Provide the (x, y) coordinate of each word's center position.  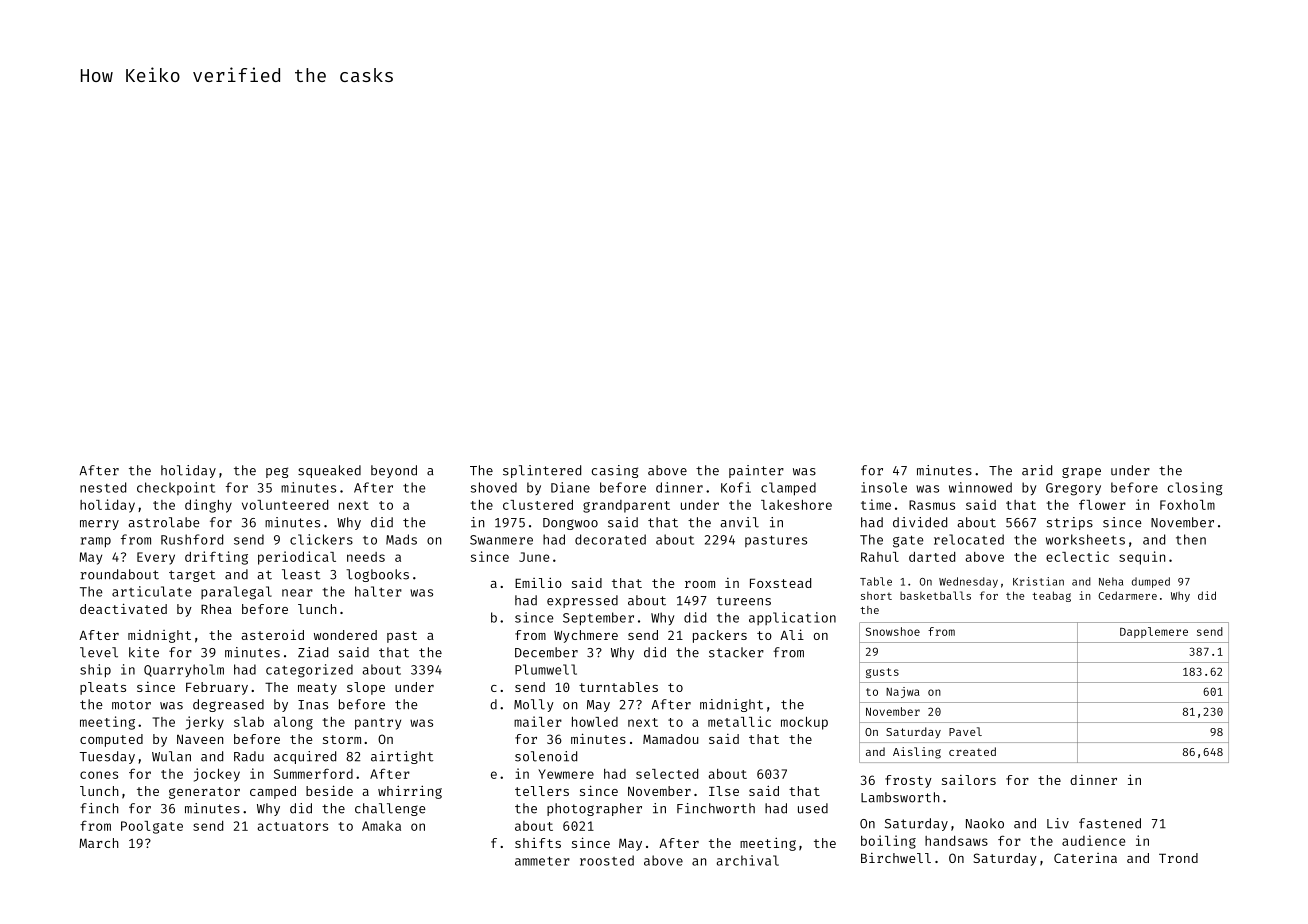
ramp (96, 542)
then (1191, 539)
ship (95, 671)
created (972, 751)
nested (103, 487)
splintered (542, 471)
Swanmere (501, 540)
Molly (534, 705)
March (98, 843)
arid (1037, 470)
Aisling (917, 753)
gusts (882, 673)
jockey (217, 775)
